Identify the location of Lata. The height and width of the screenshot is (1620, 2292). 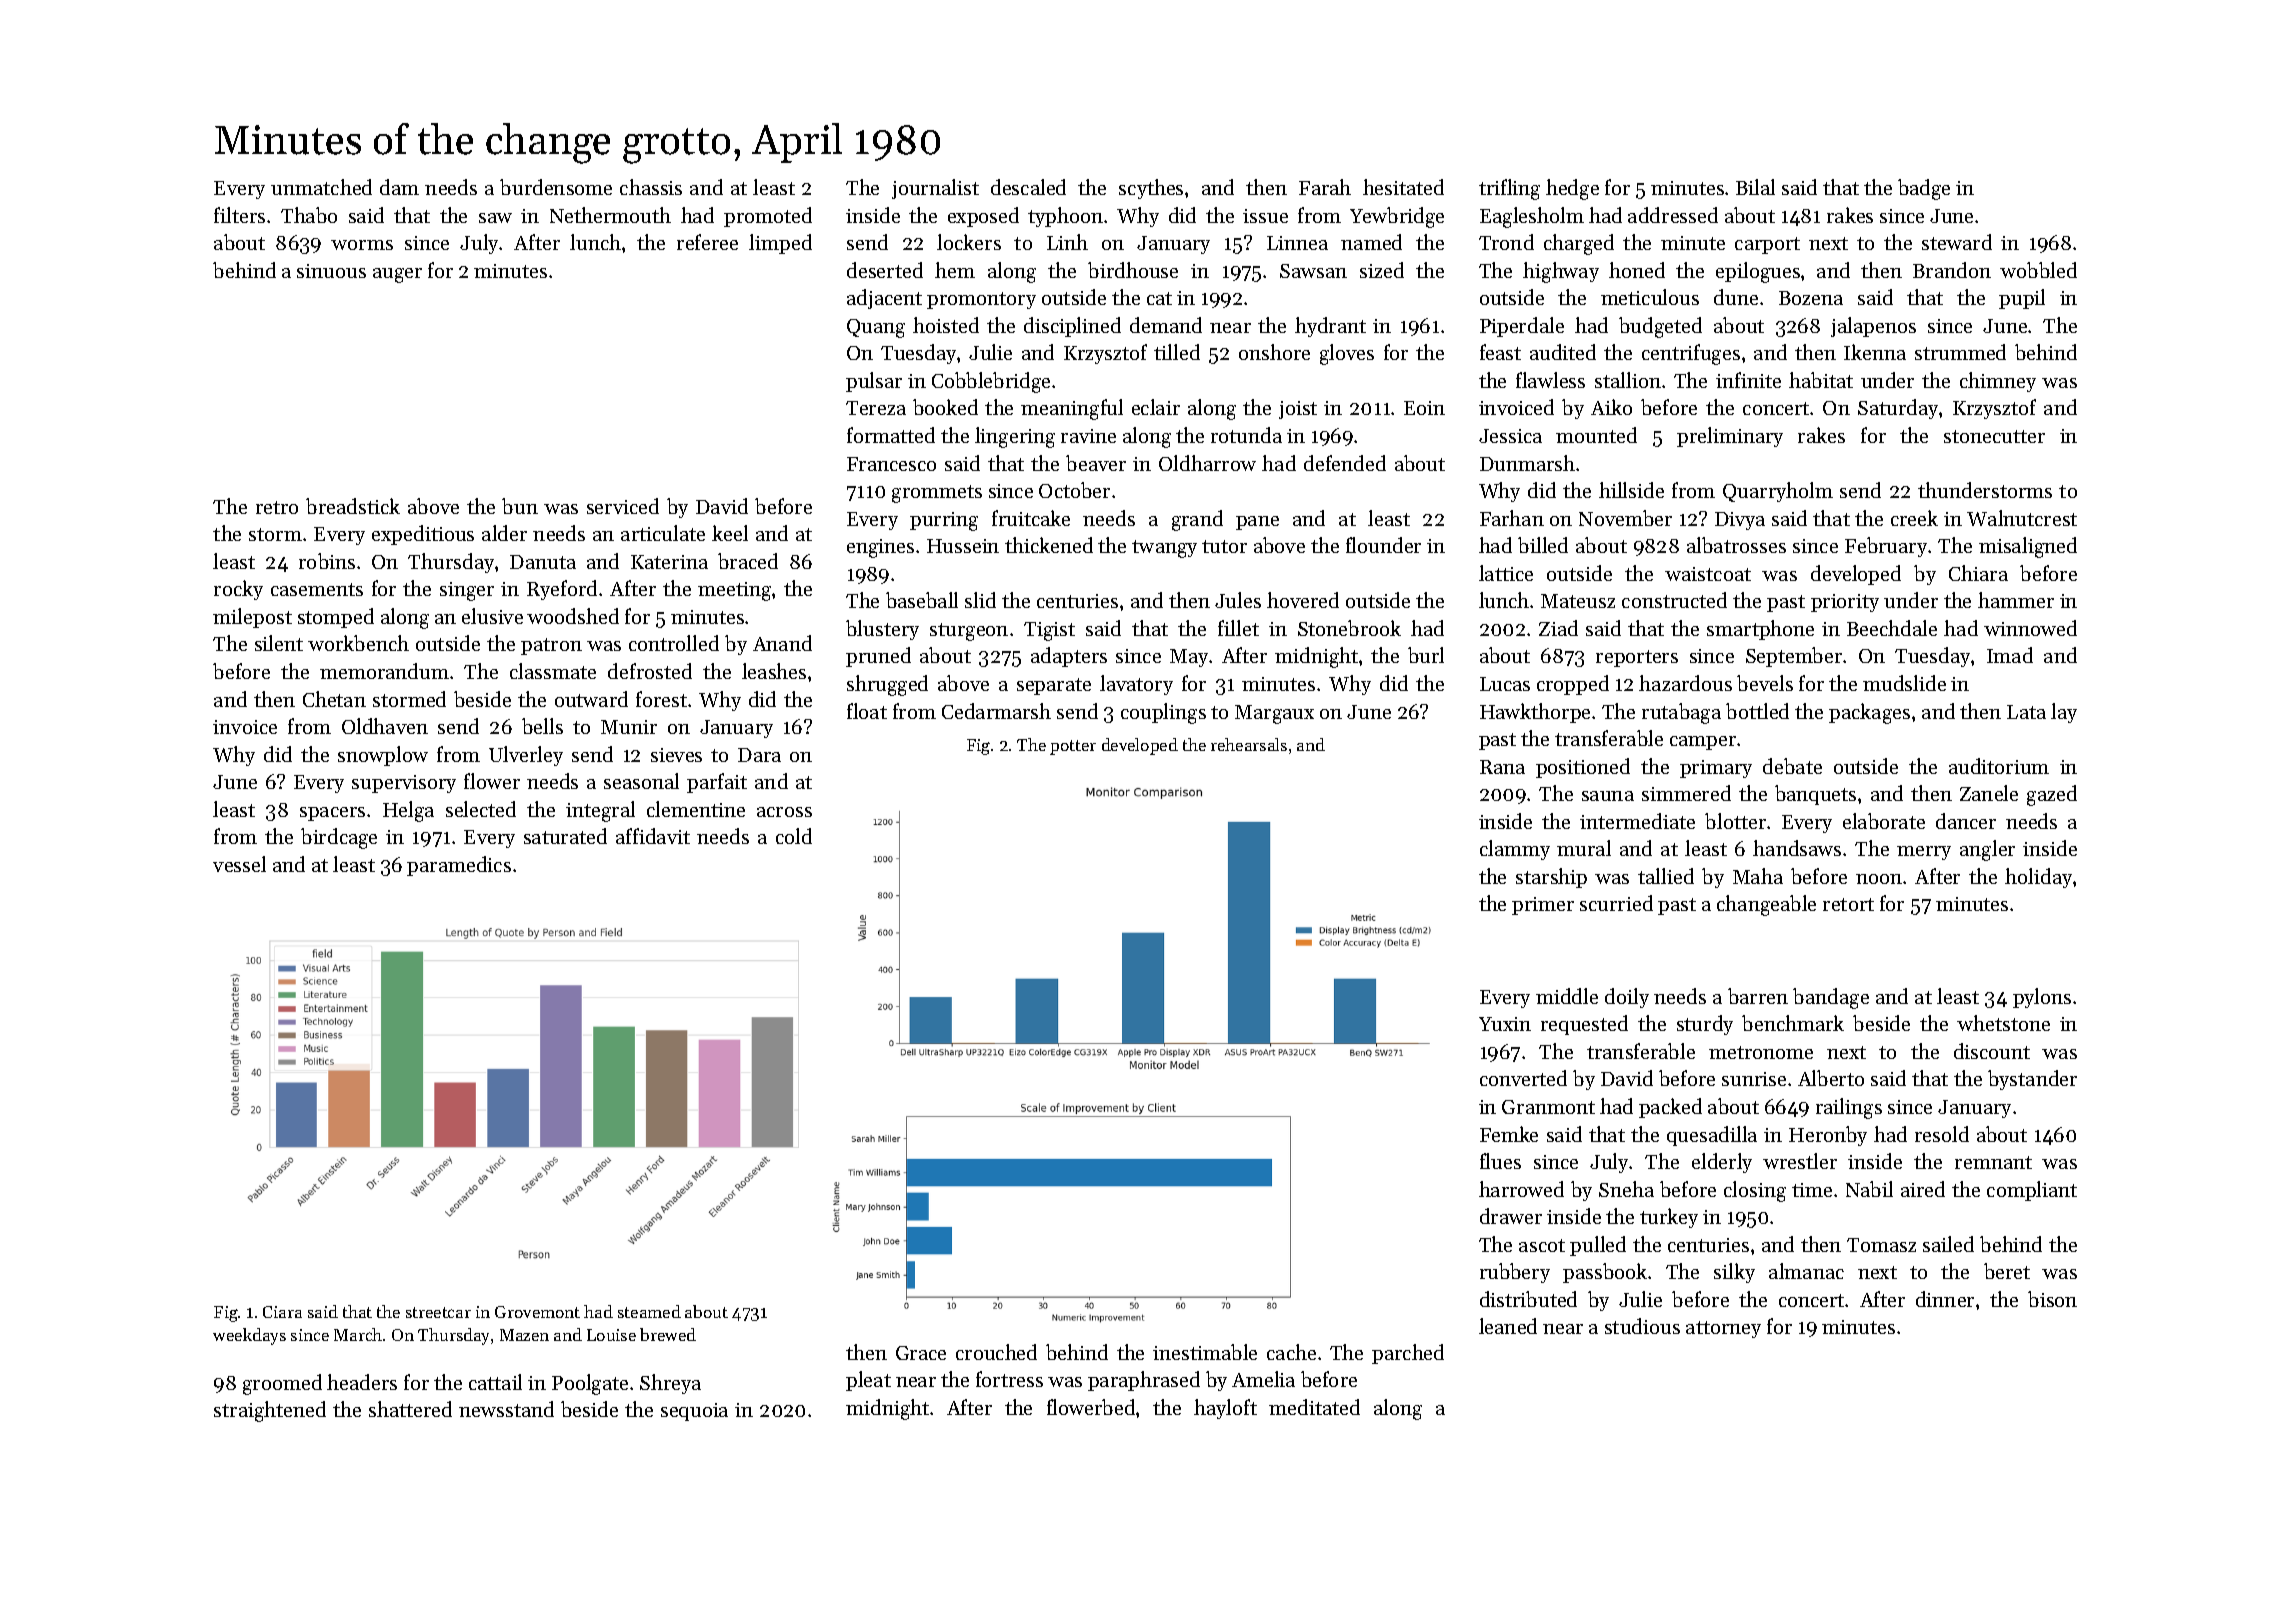
(2026, 712).
